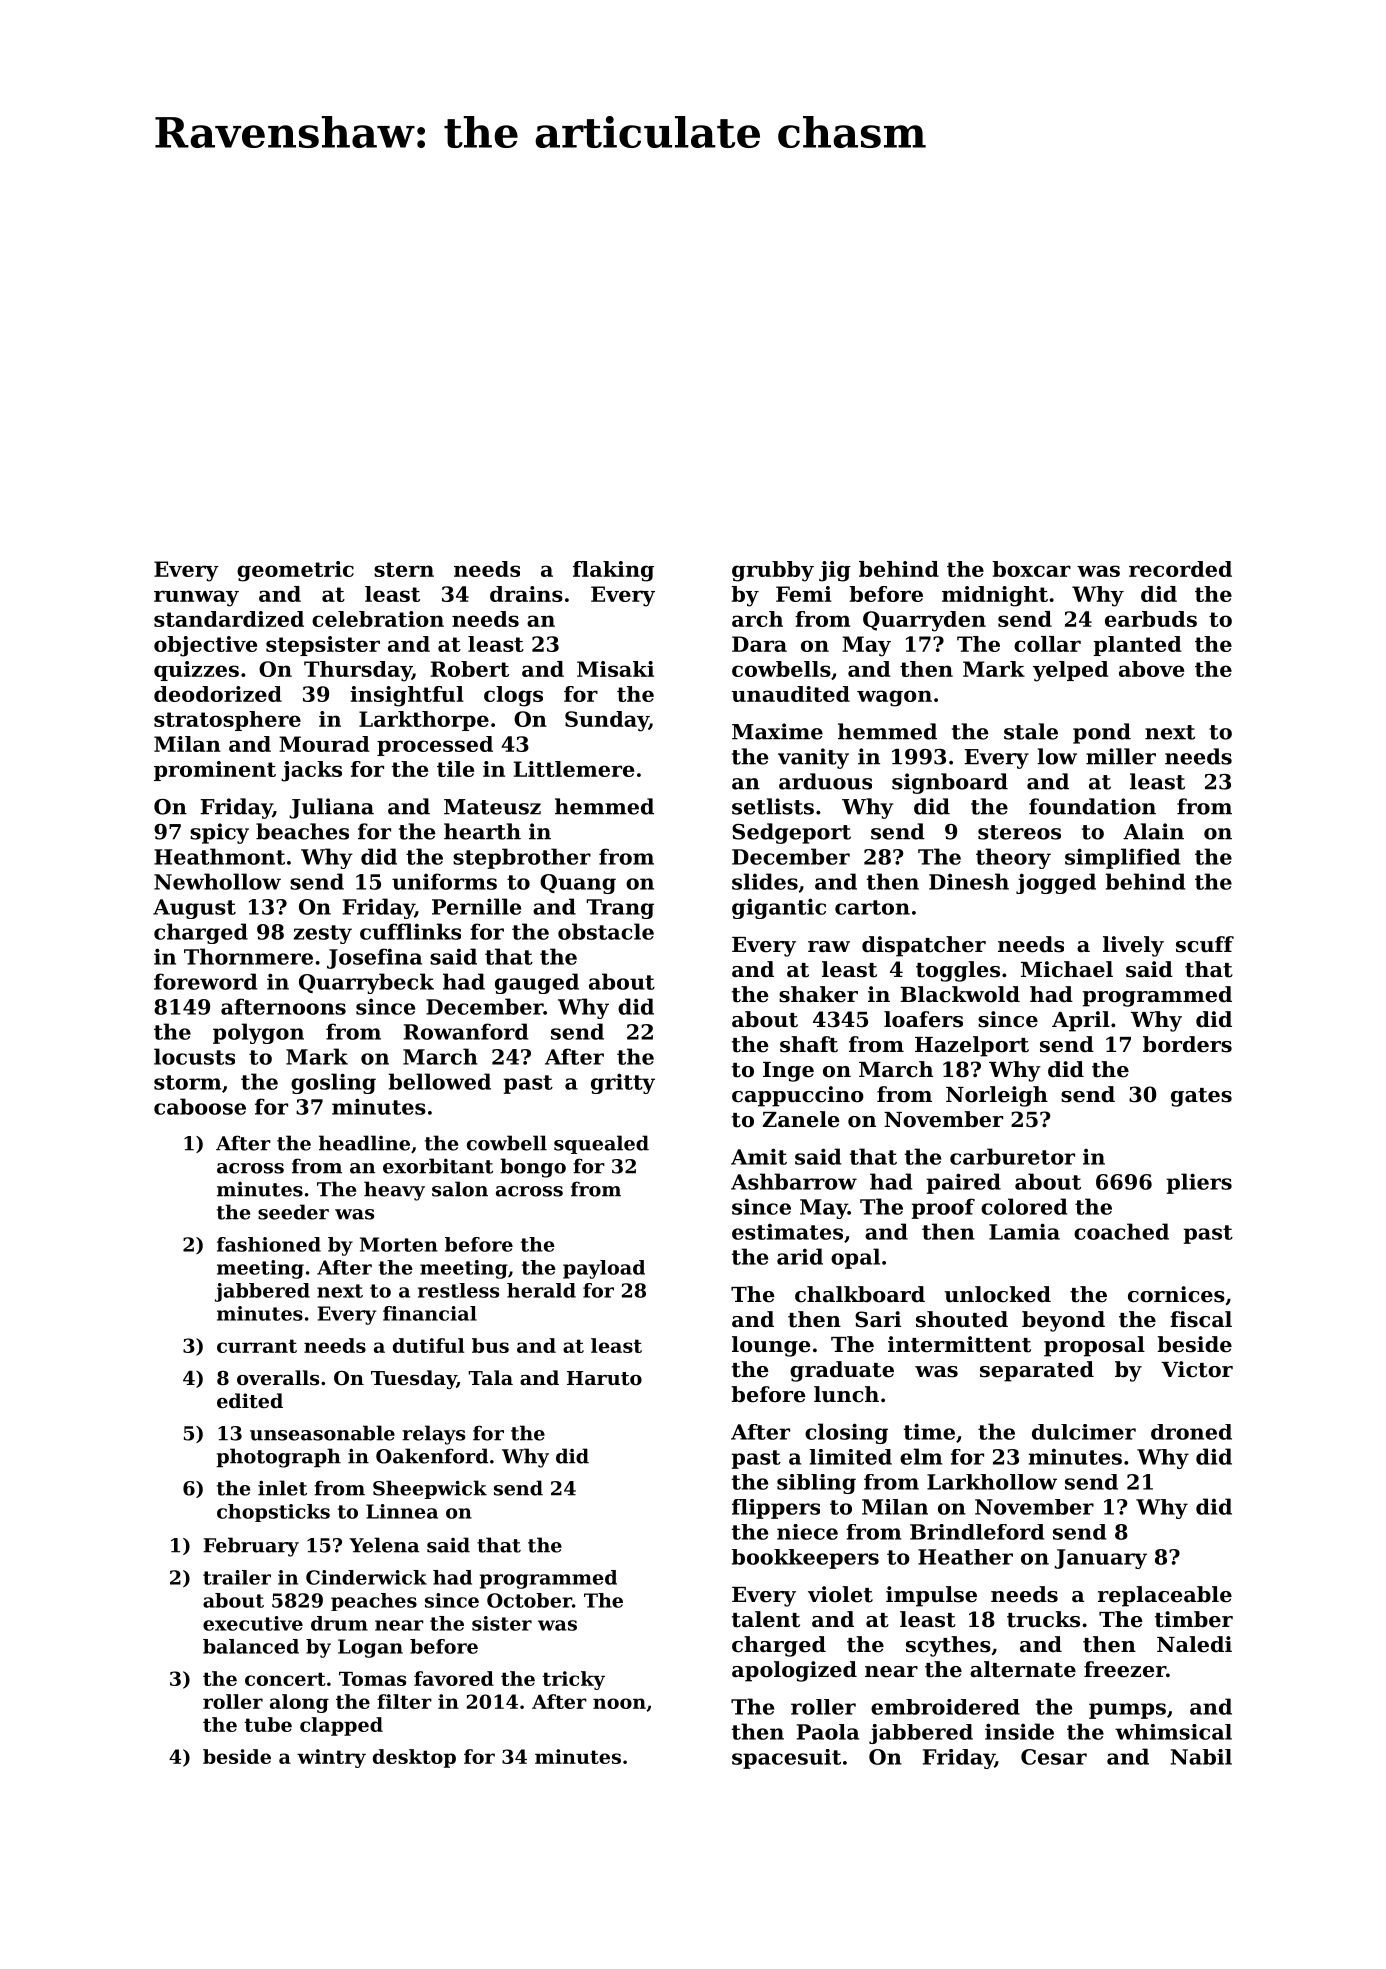  I want to click on spacesuit, so click(786, 1759).
